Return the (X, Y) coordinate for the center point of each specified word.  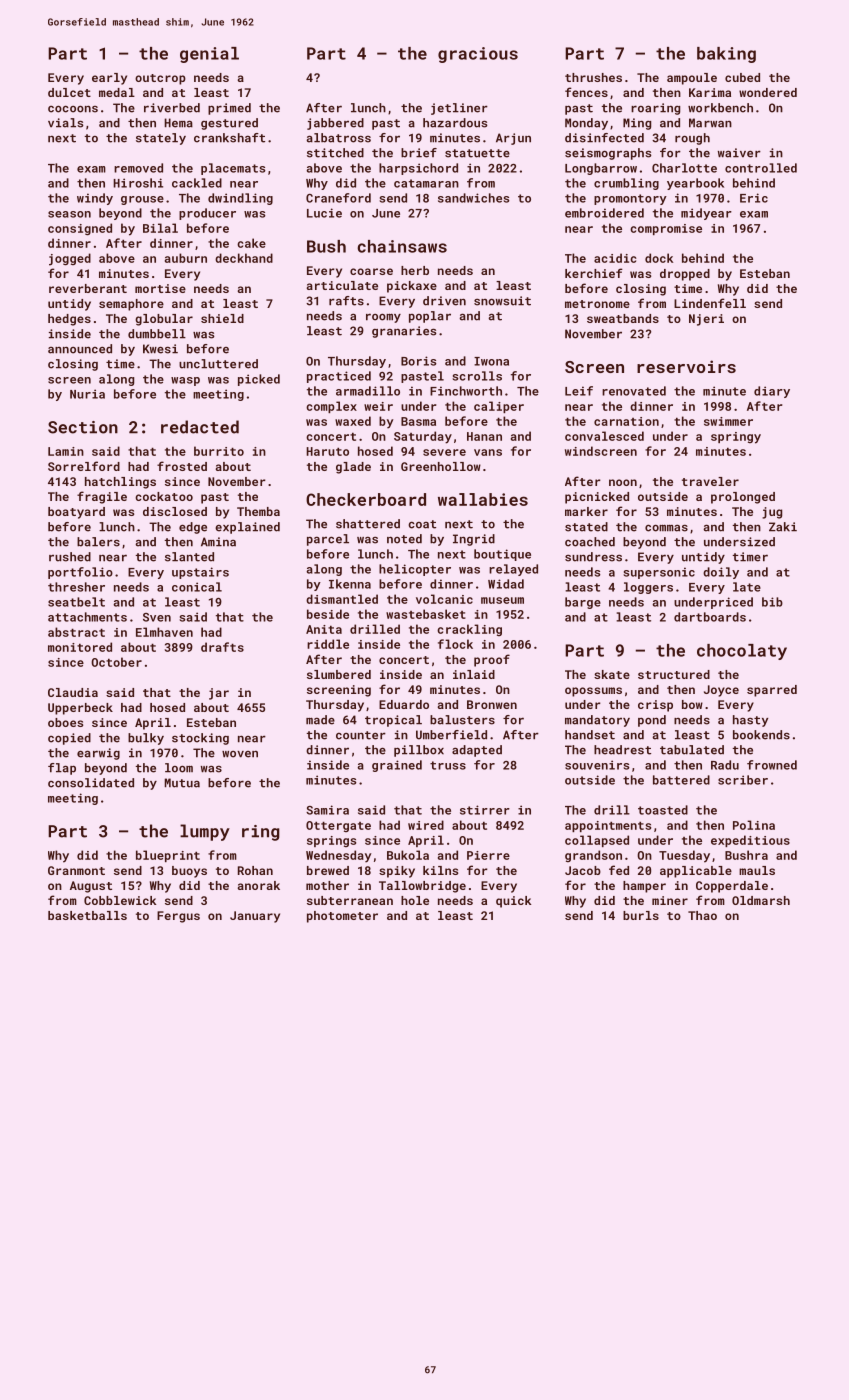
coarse (371, 271)
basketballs (87, 915)
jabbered (335, 124)
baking (726, 55)
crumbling (626, 184)
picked (259, 380)
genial (209, 55)
